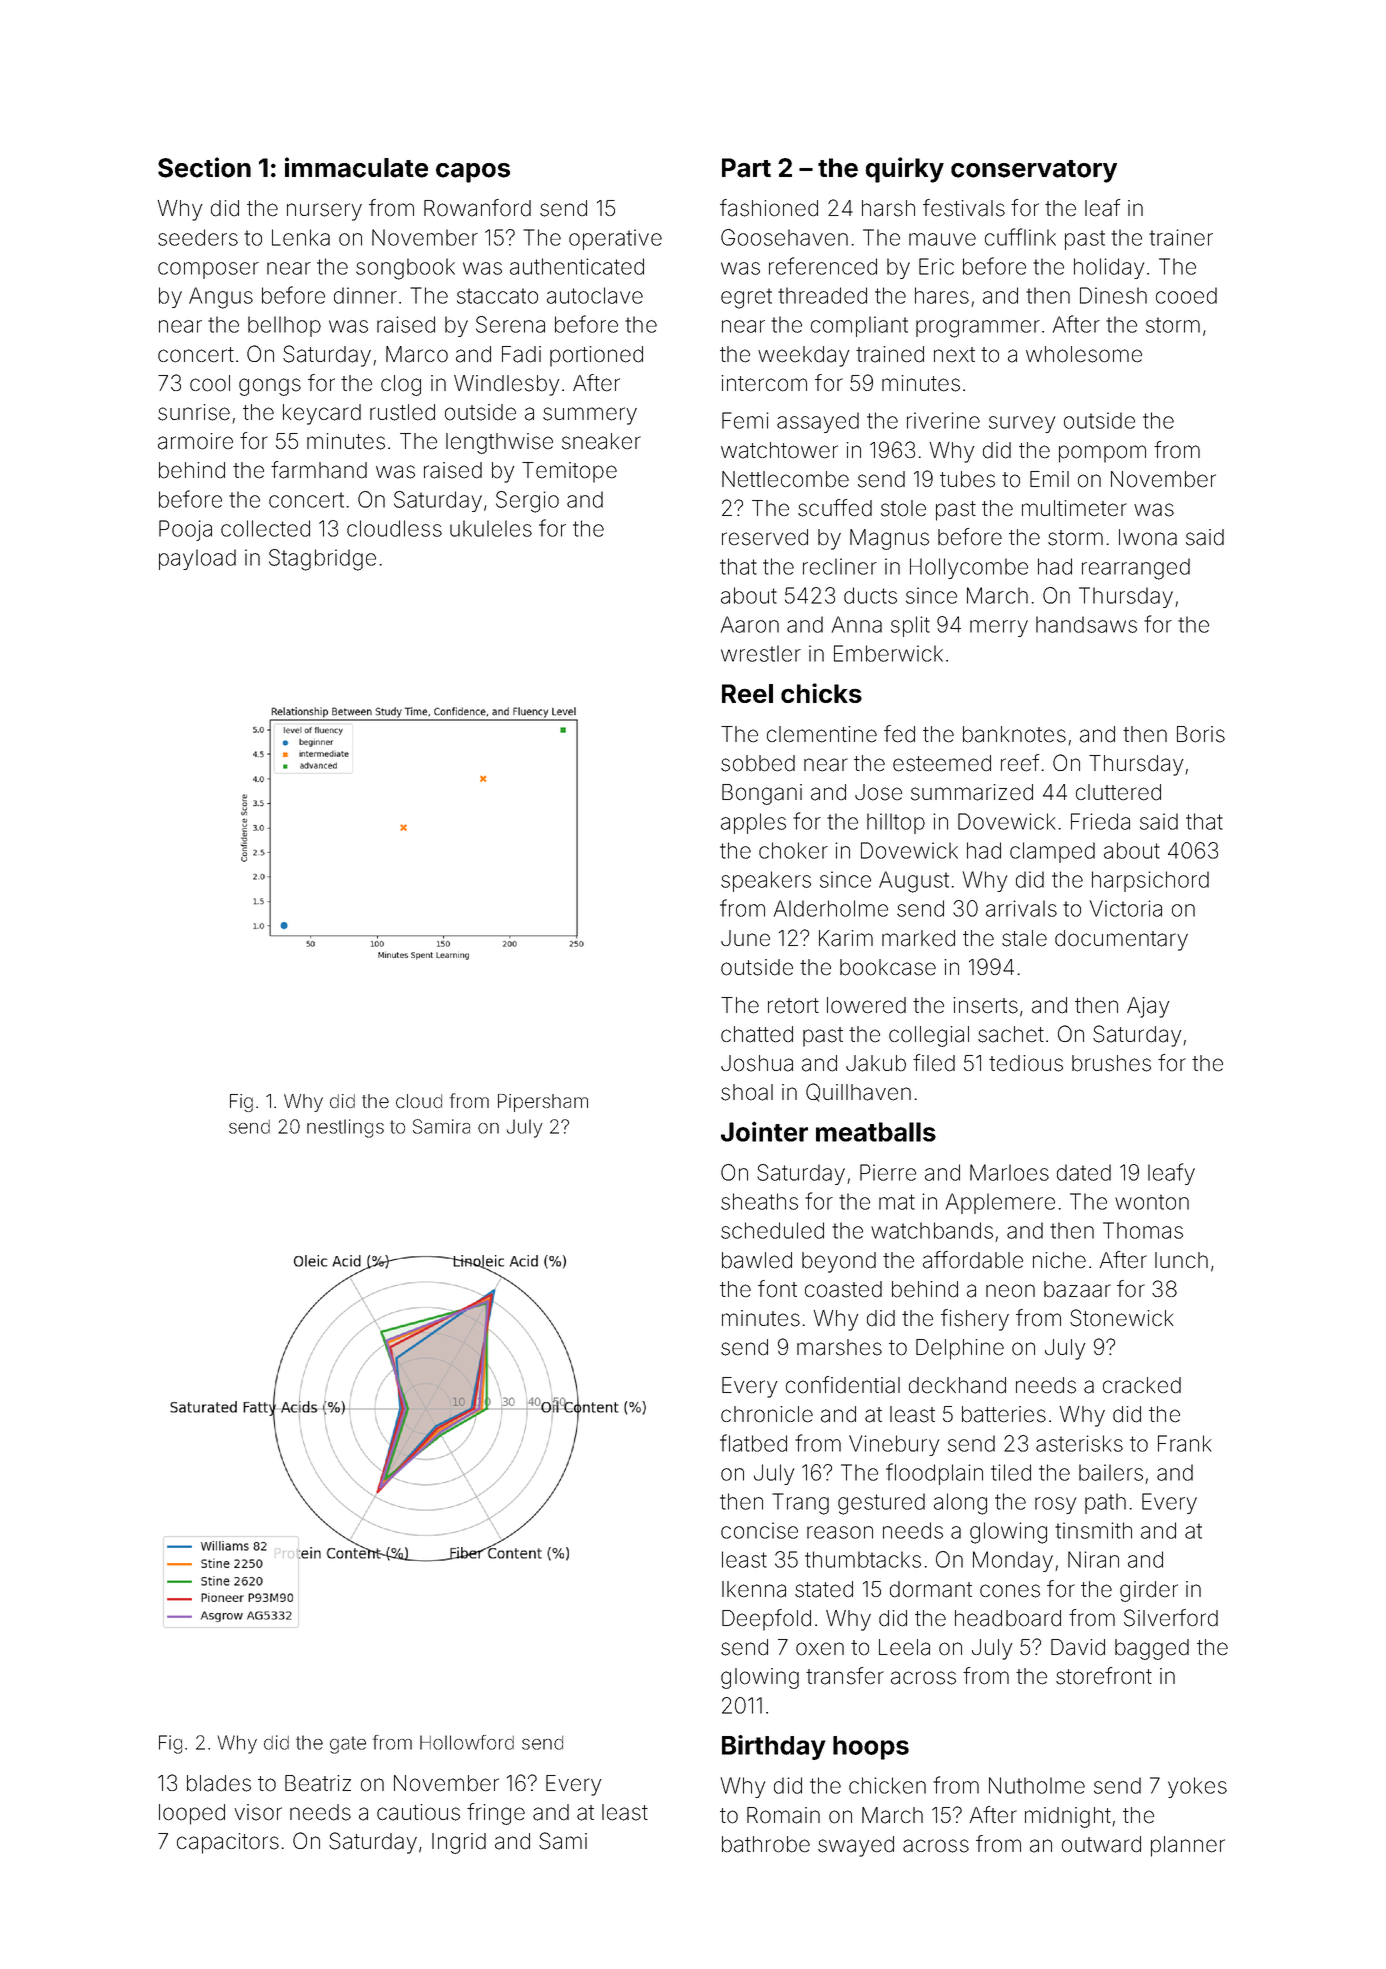 Image resolution: width=1386 pixels, height=1969 pixels. What do you see at coordinates (746, 168) in the page?
I see `Part` at bounding box center [746, 168].
